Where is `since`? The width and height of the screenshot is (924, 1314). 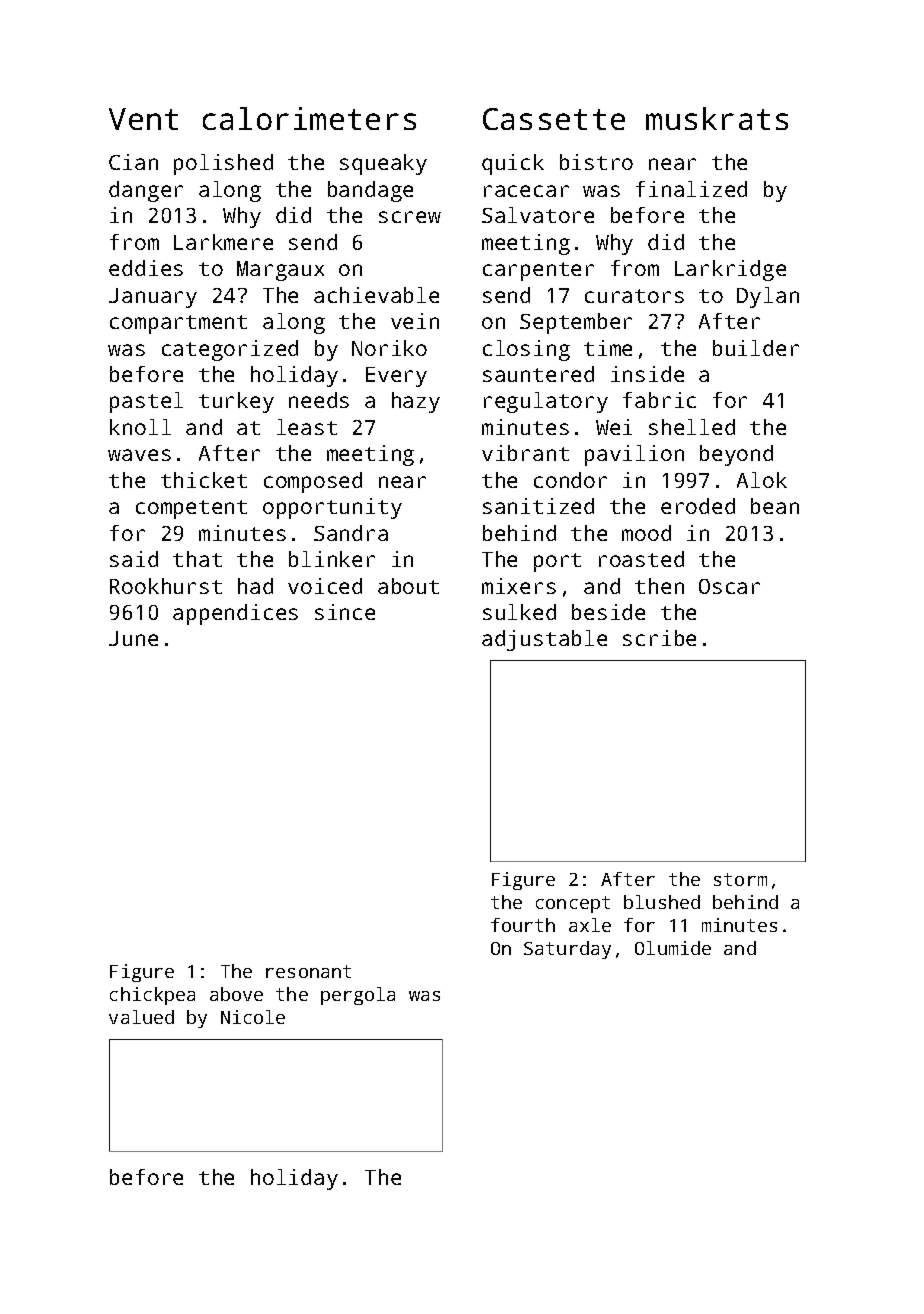
since is located at coordinates (345, 612).
